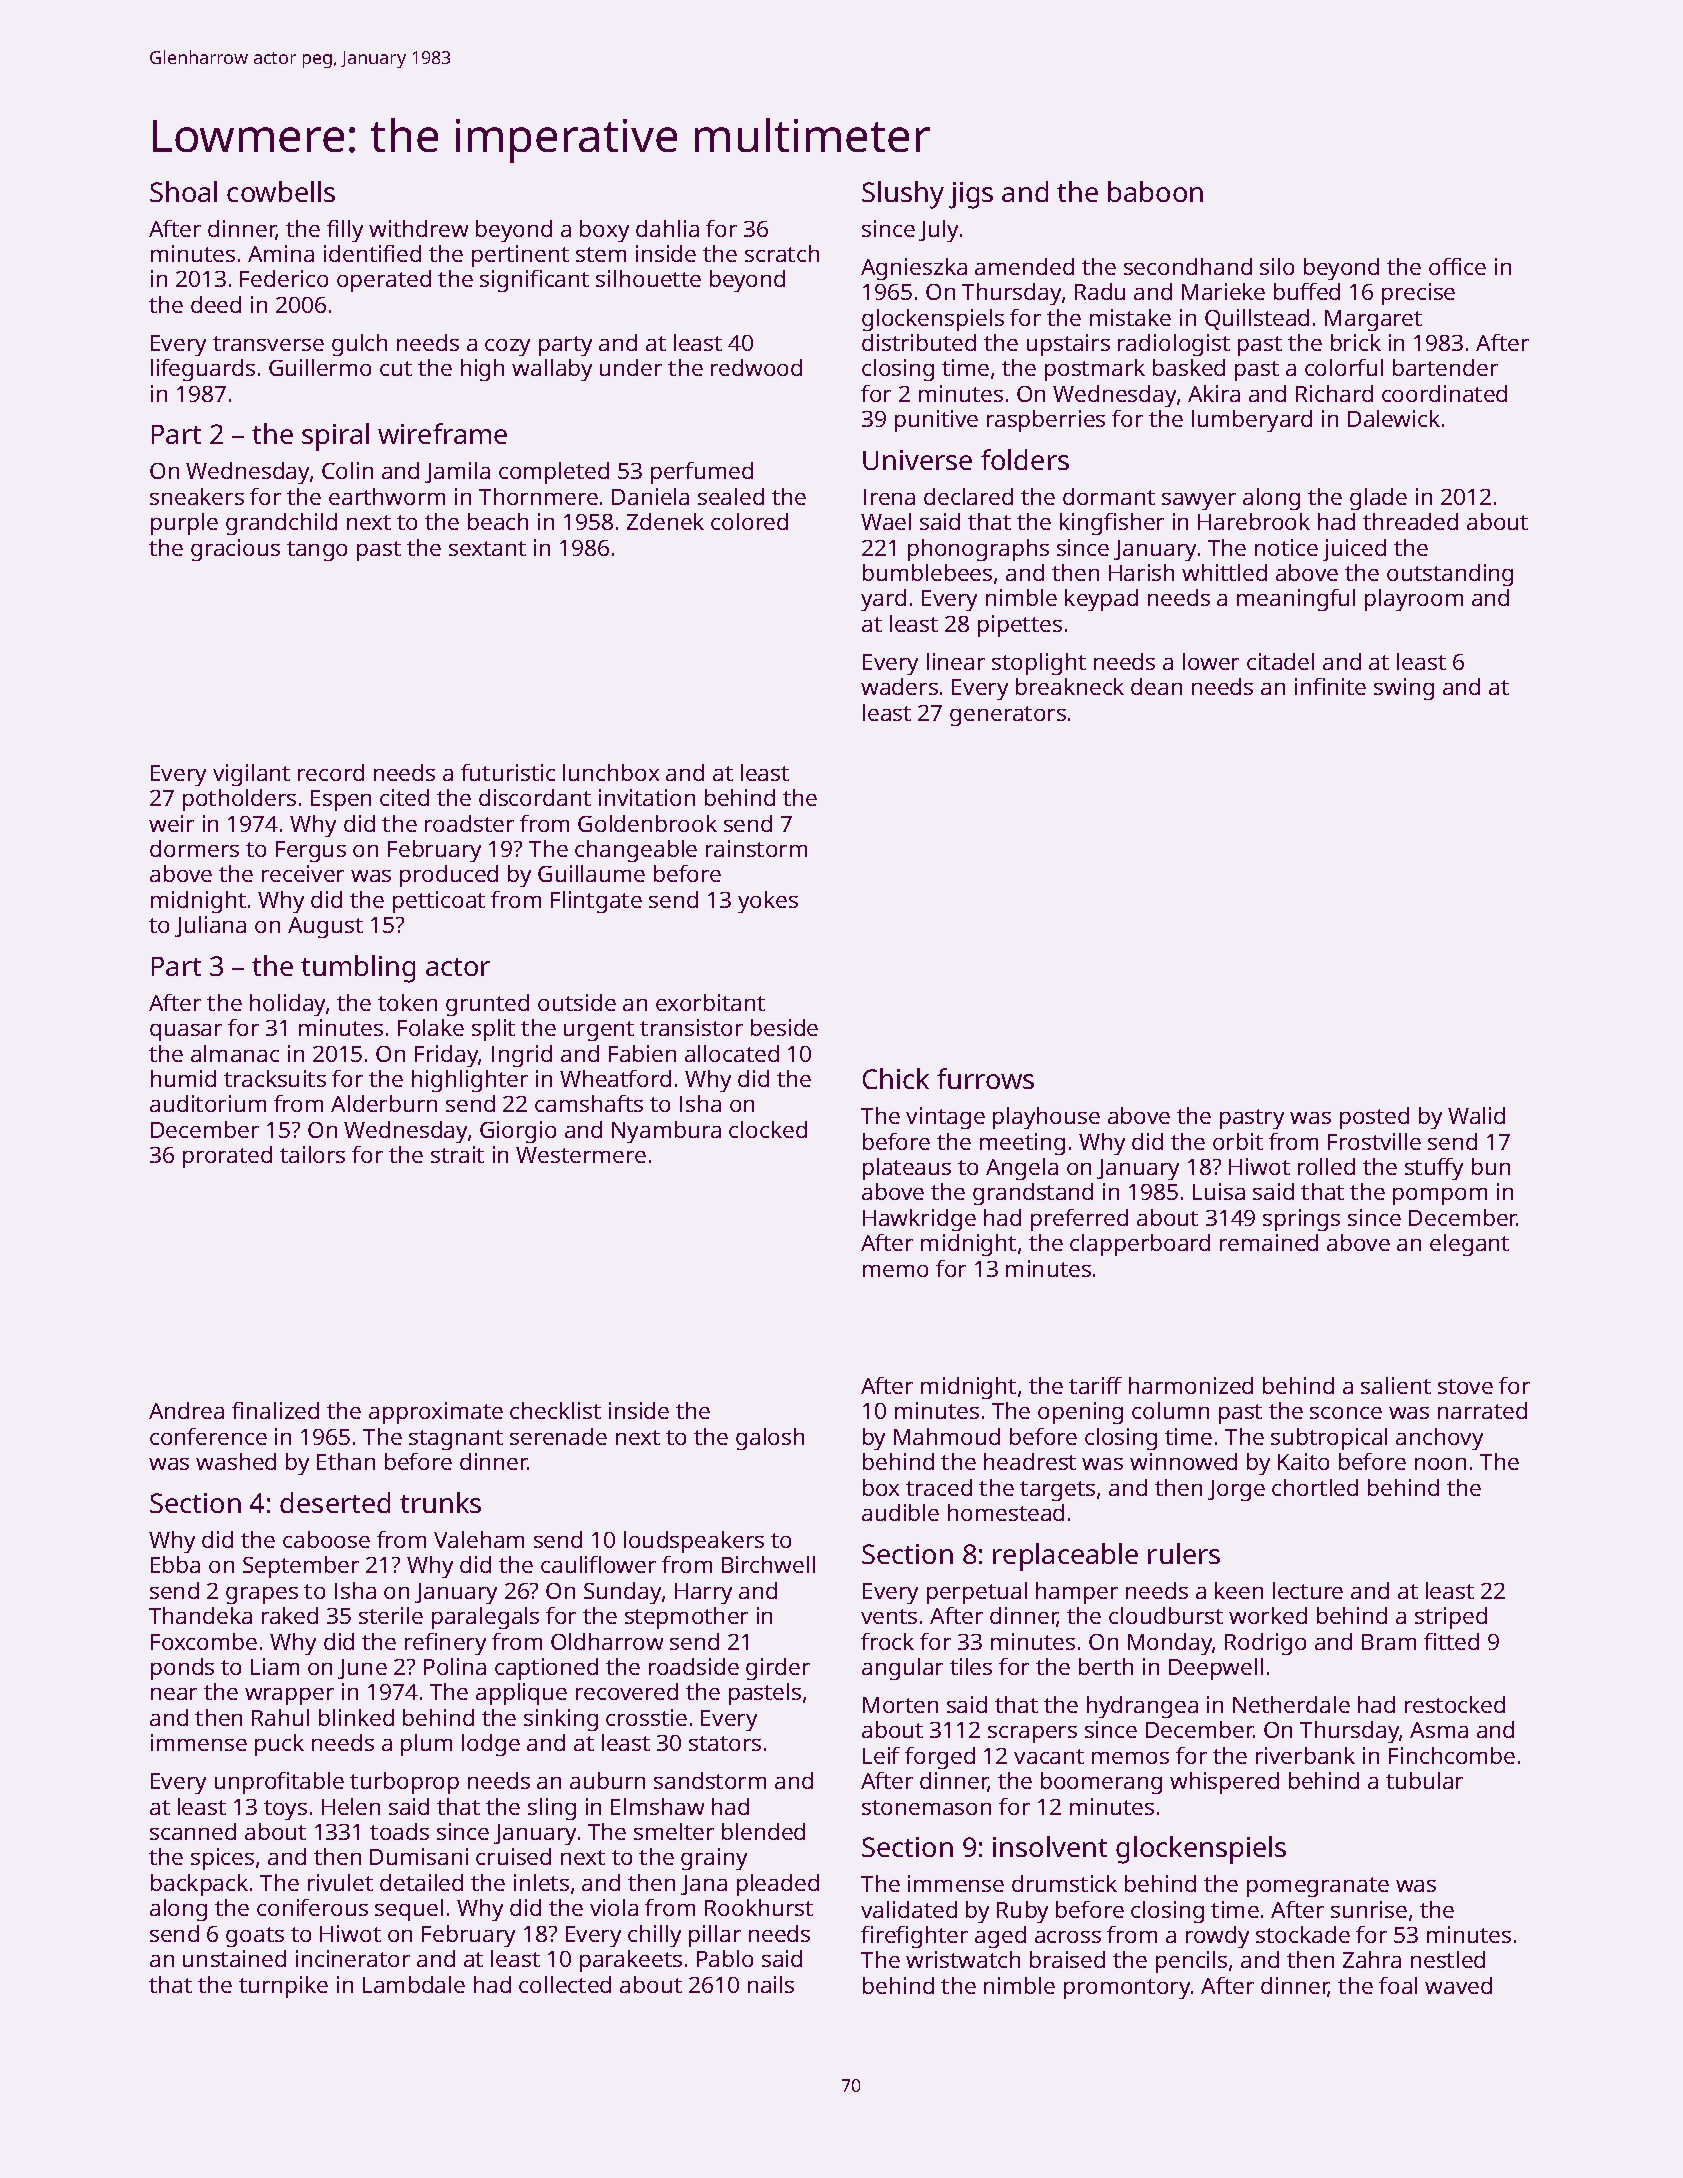 The image size is (1683, 2178). What do you see at coordinates (565, 1984) in the page?
I see `collected` at bounding box center [565, 1984].
